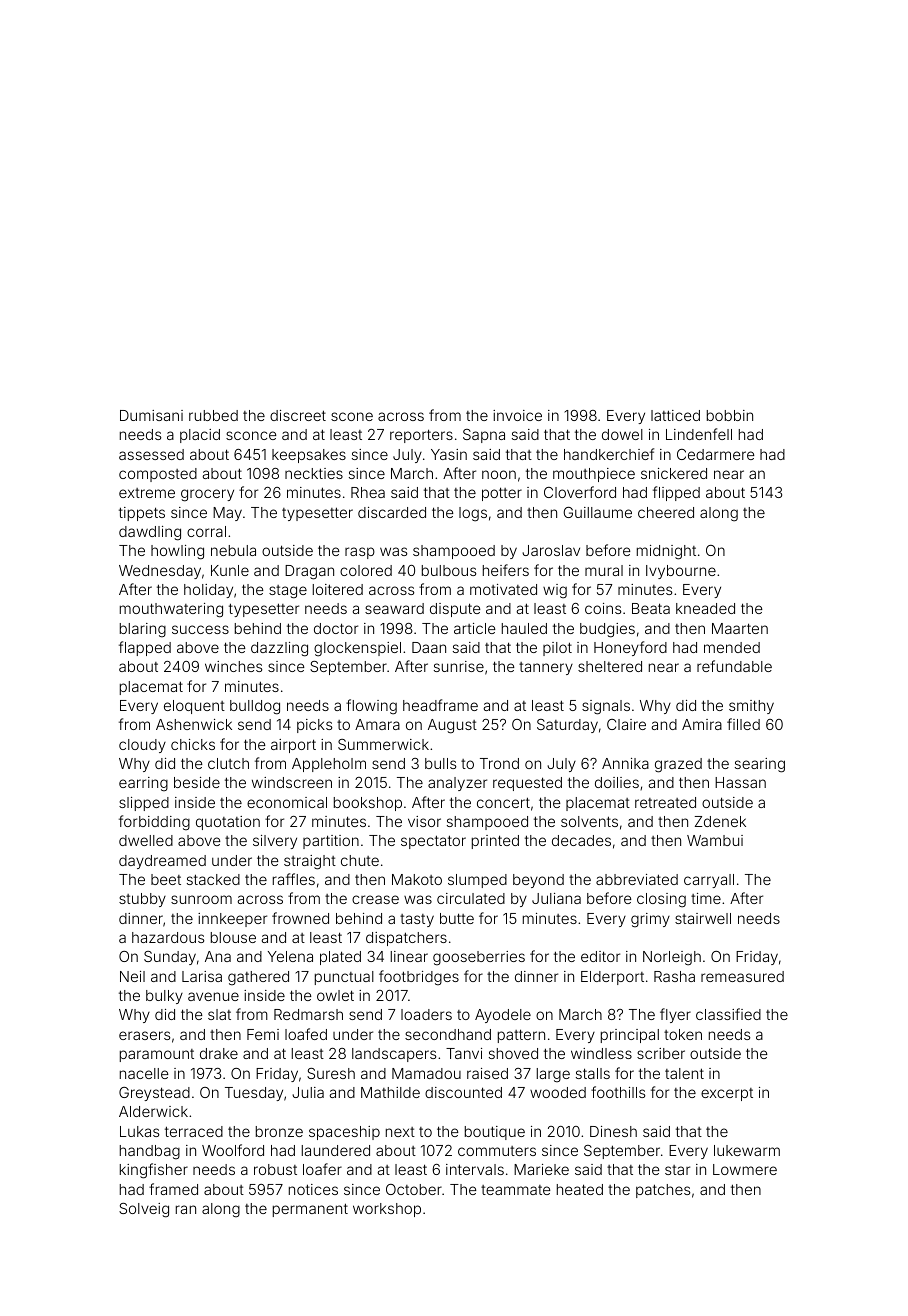  Describe the element at coordinates (309, 456) in the screenshot. I see `keepsakes` at that location.
